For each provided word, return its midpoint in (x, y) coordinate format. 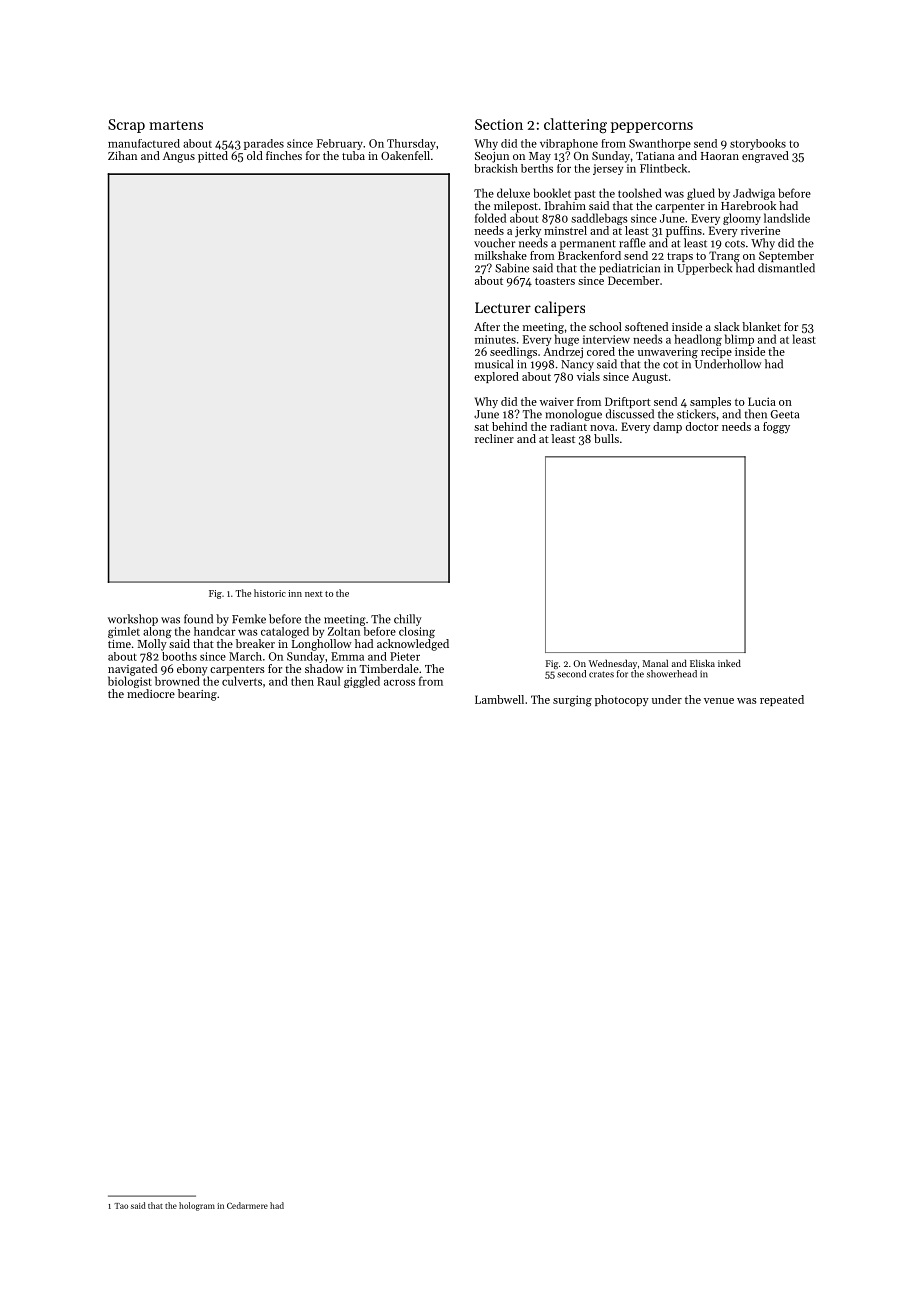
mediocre (151, 693)
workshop (133, 620)
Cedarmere (247, 1205)
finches (284, 155)
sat (481, 427)
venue (719, 701)
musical (494, 364)
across (399, 683)
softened (646, 326)
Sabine (512, 268)
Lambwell (499, 699)
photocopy (622, 700)
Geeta (785, 414)
